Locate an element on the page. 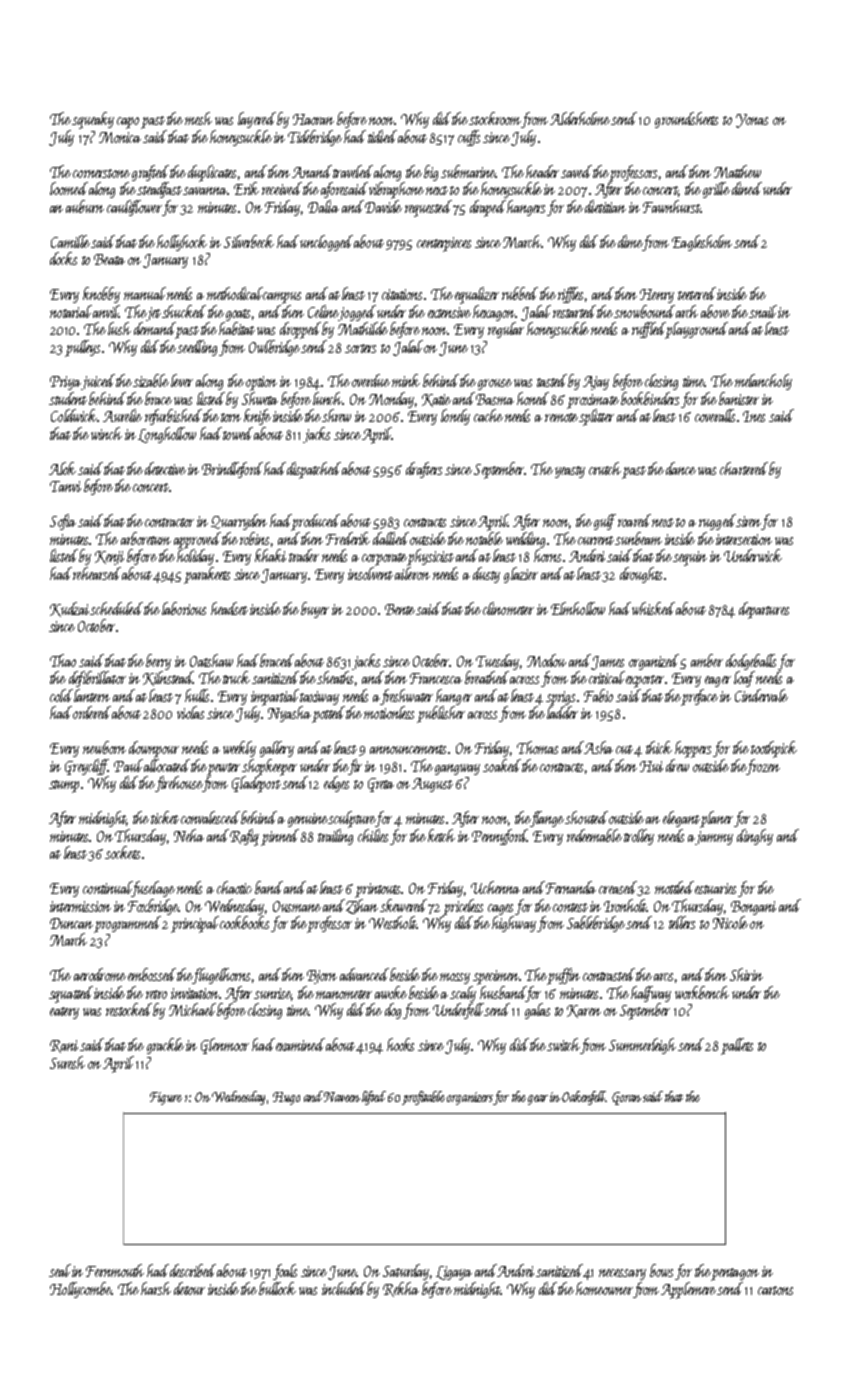 The width and height of the document is (849, 1400). tidied is located at coordinates (382, 136).
